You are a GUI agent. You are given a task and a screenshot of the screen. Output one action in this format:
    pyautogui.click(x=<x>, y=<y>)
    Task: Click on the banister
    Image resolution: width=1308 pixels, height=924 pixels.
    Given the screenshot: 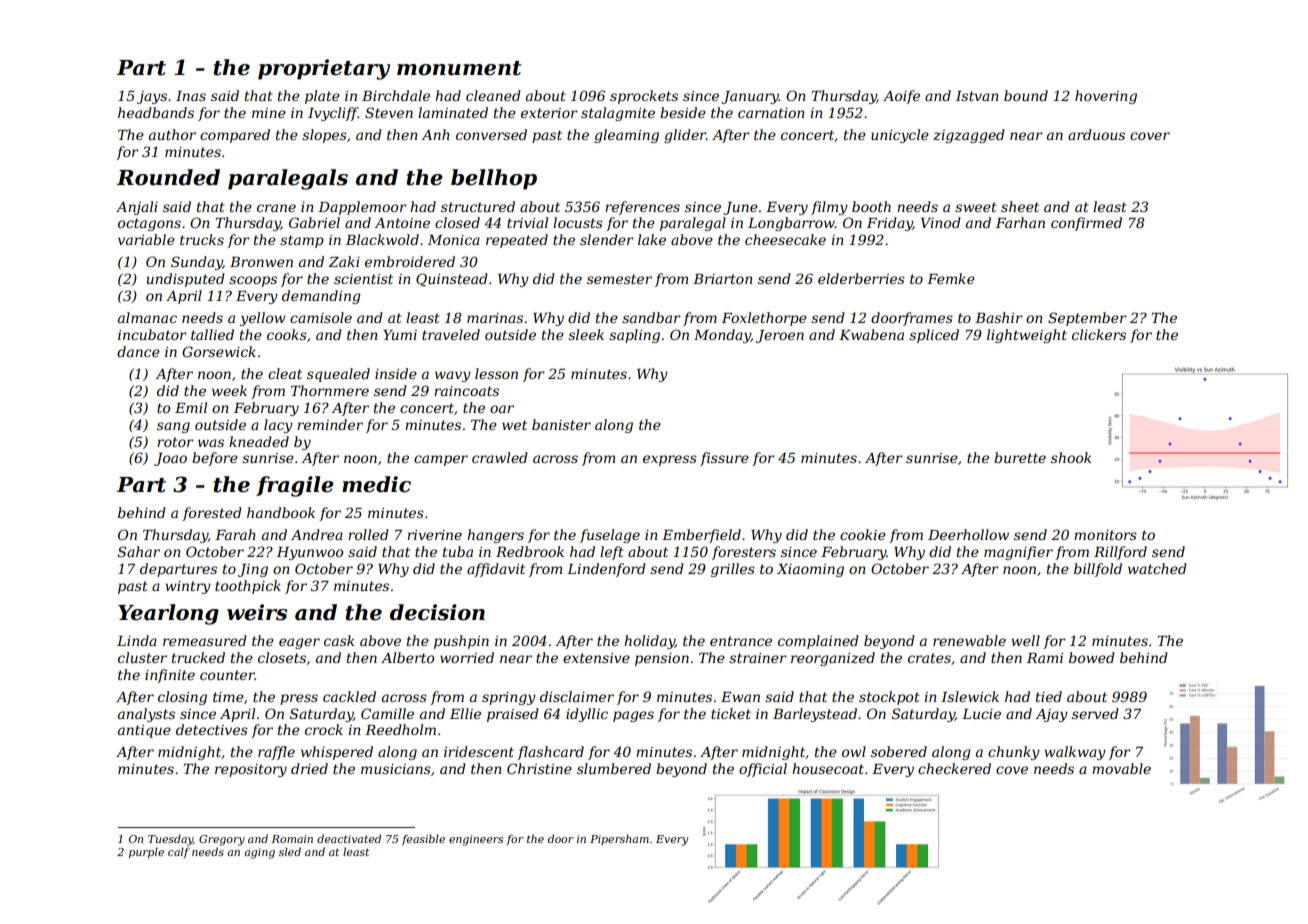 What is the action you would take?
    pyautogui.click(x=561, y=424)
